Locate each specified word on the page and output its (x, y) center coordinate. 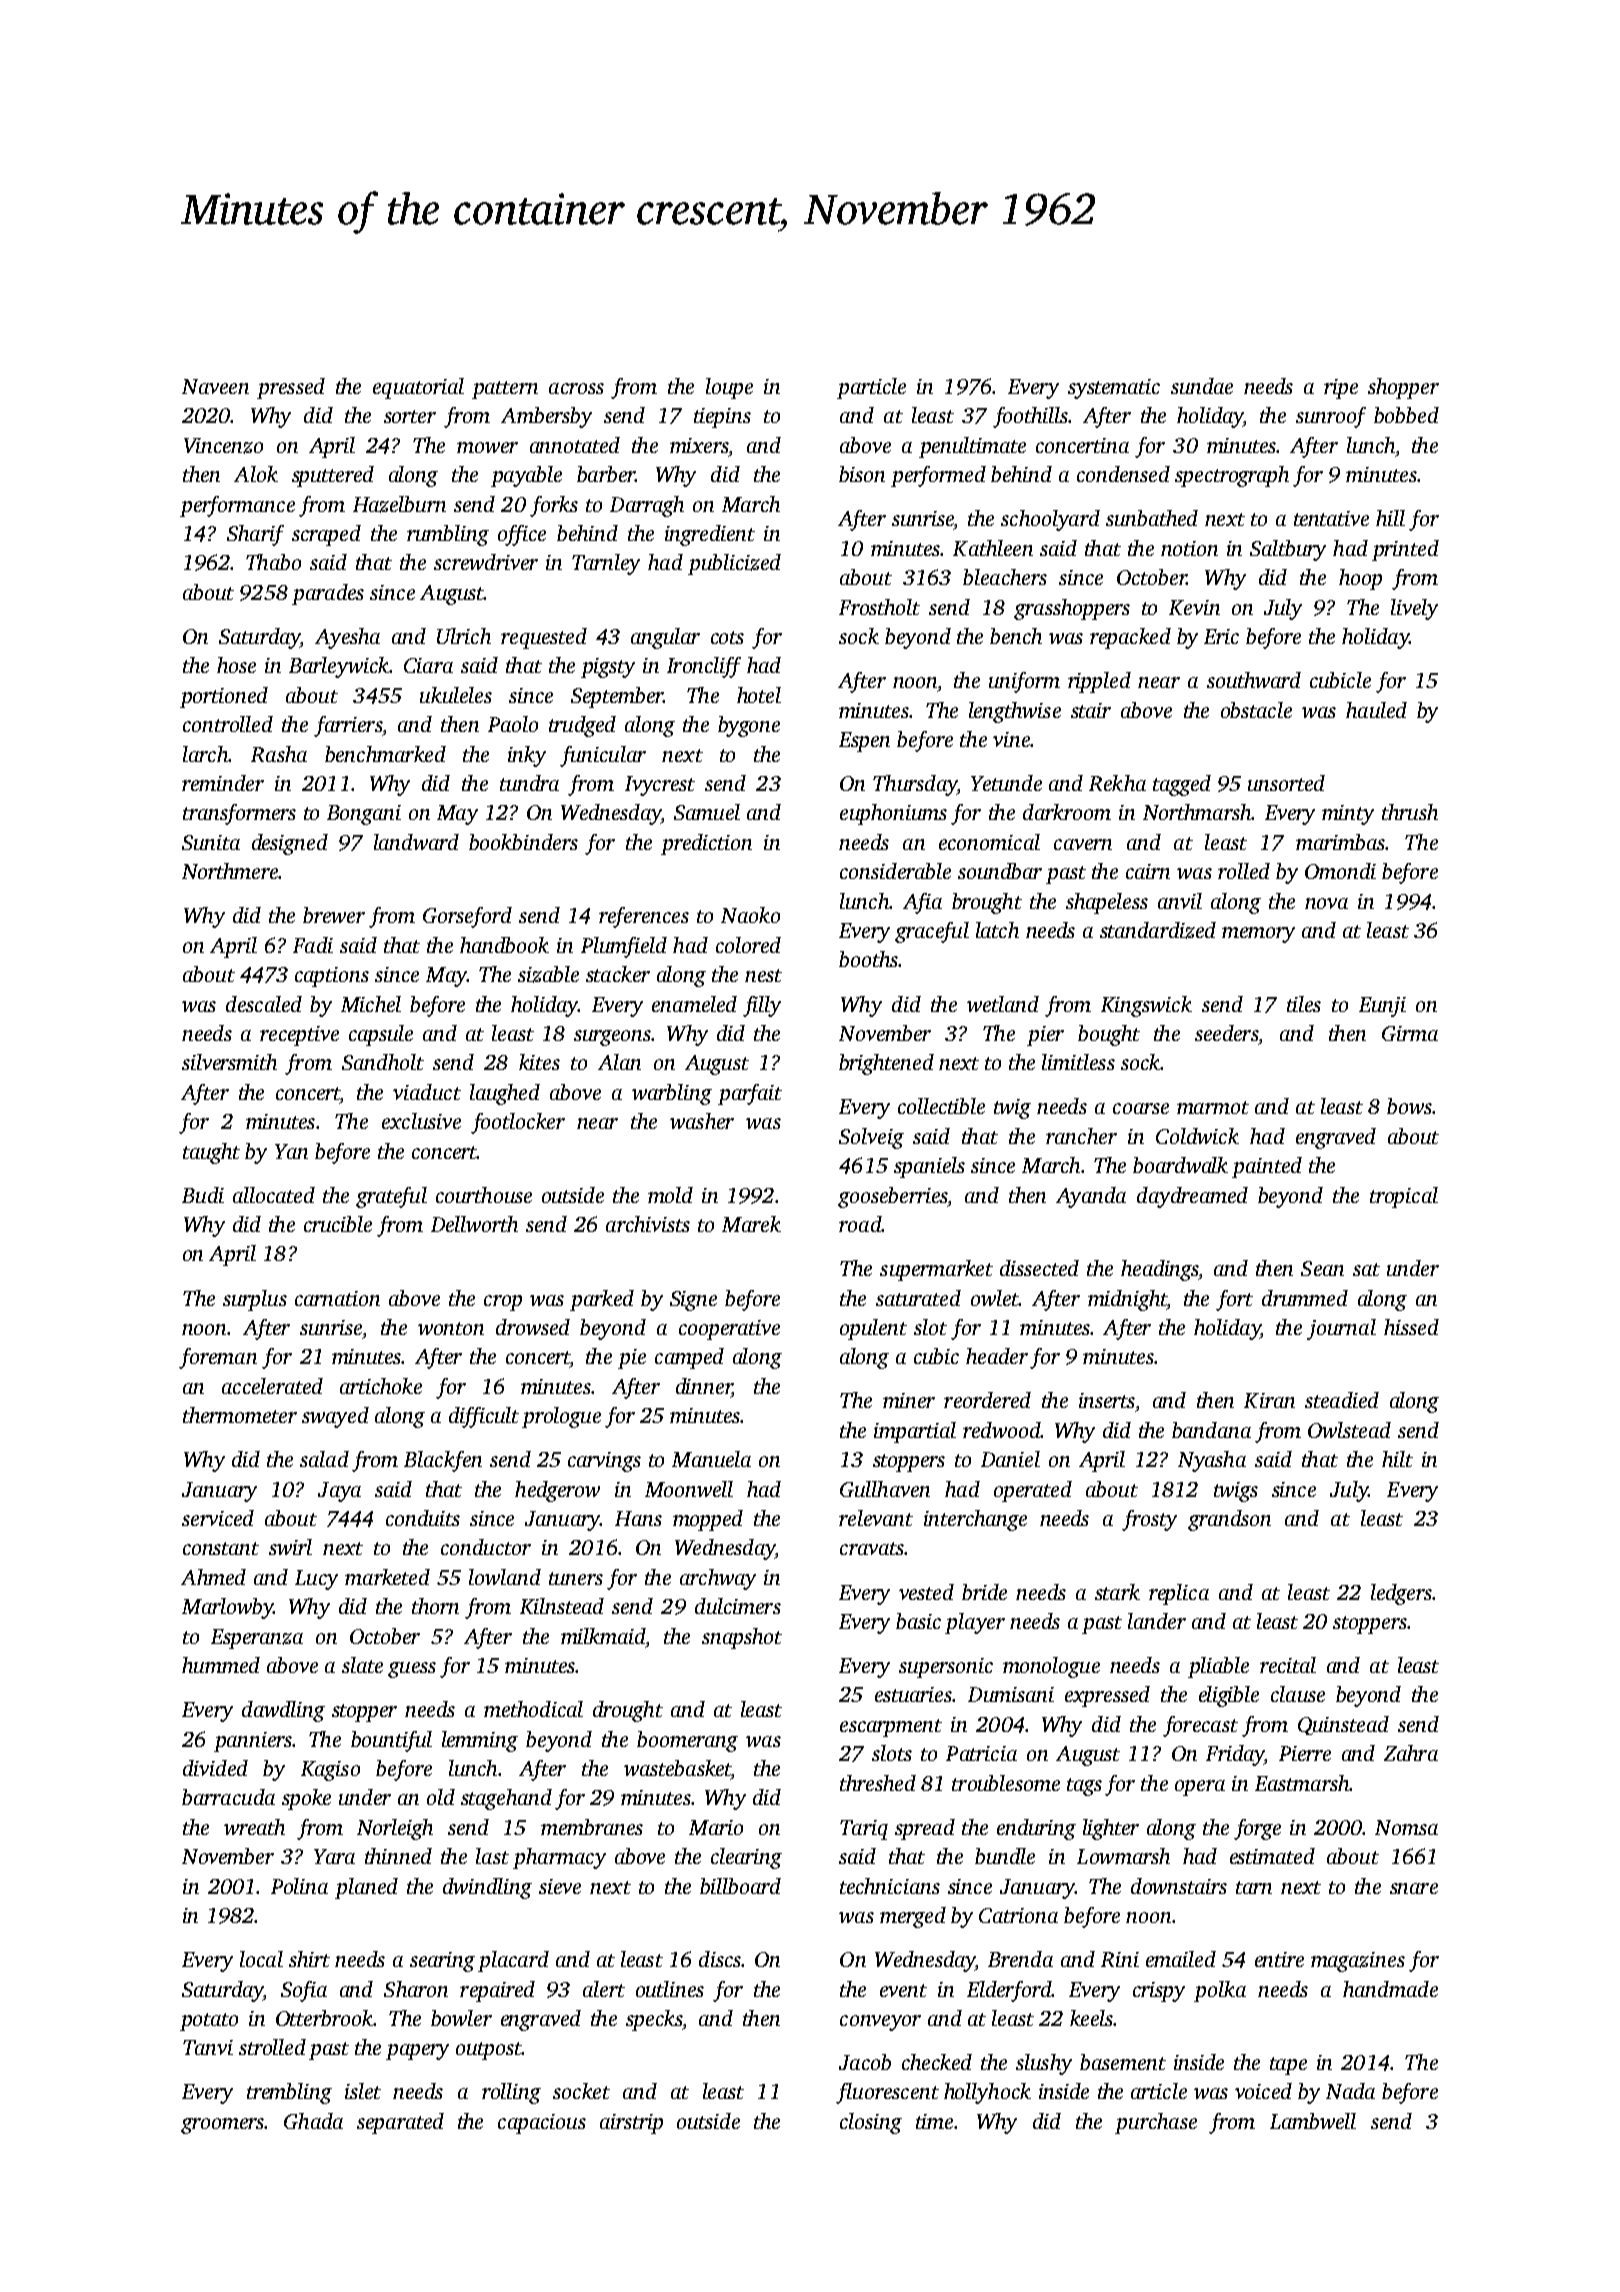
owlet (994, 1298)
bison (862, 474)
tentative (1331, 518)
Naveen (215, 386)
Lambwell (1313, 2121)
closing (871, 2123)
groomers (222, 2126)
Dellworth (474, 1224)
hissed (1411, 1327)
